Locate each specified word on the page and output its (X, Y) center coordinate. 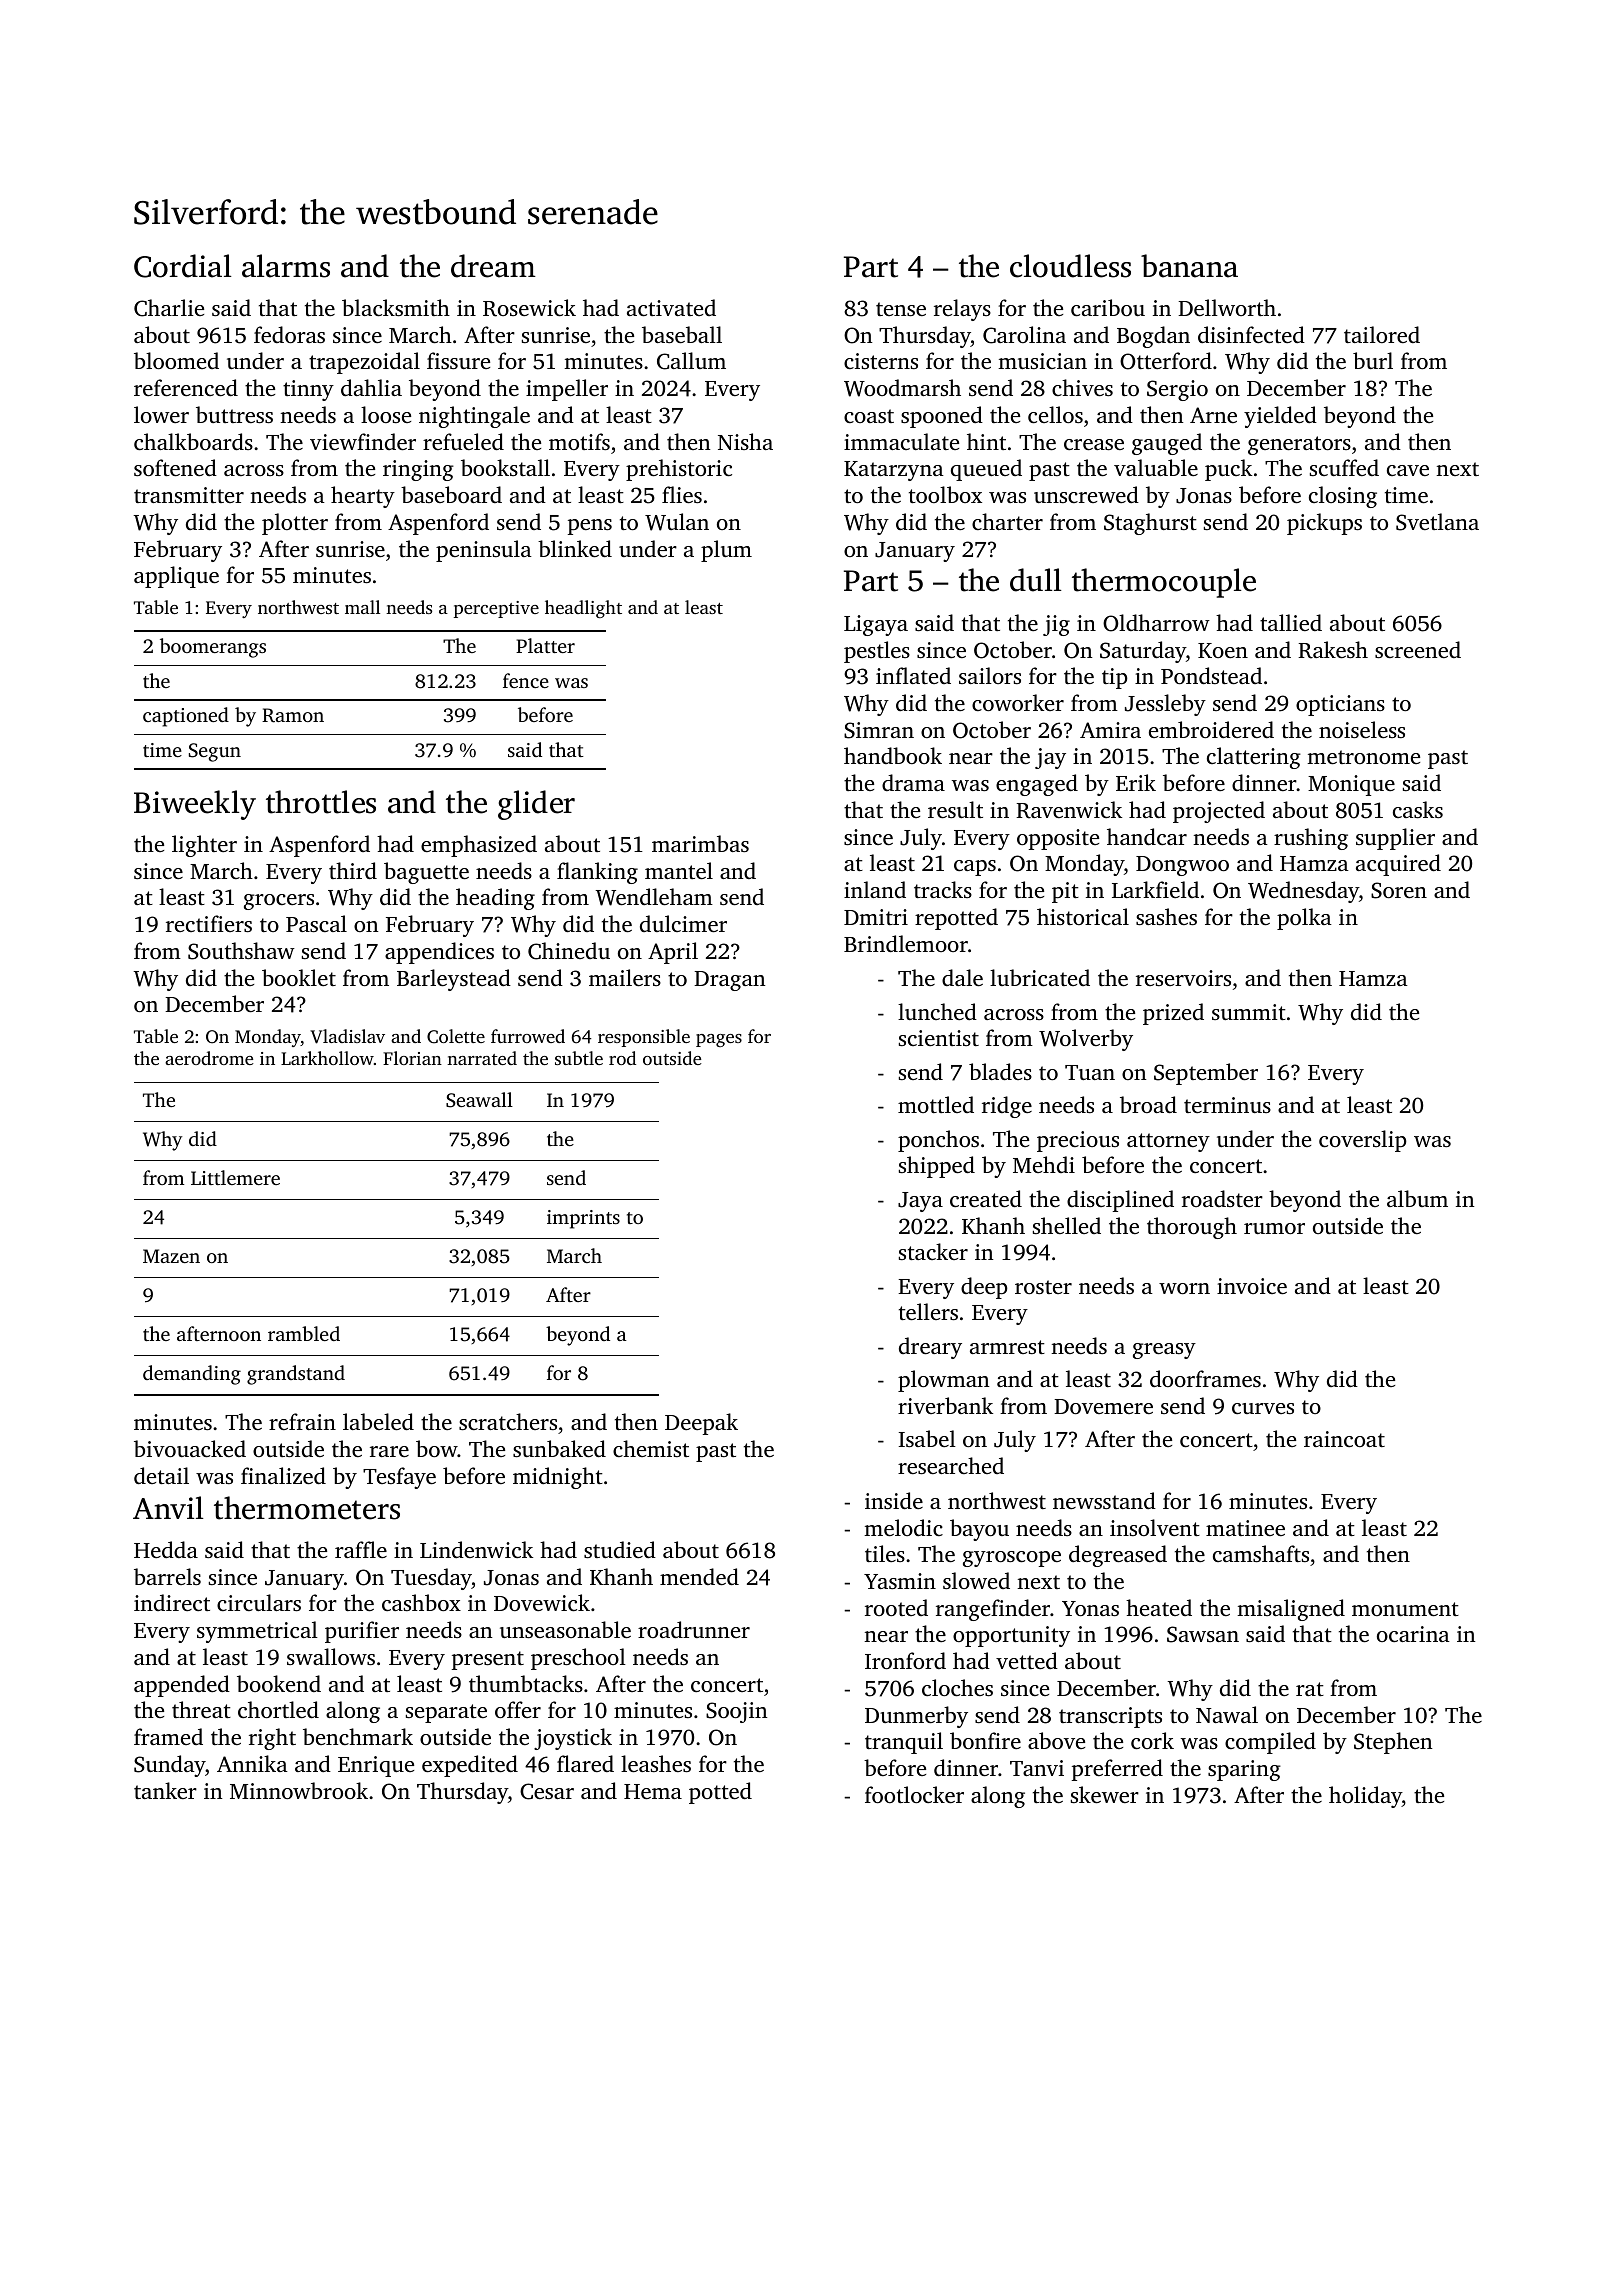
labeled (378, 1421)
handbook (893, 755)
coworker (1018, 702)
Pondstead (1211, 675)
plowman (943, 1381)
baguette (426, 873)
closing (1343, 497)
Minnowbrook (299, 1790)
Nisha (745, 441)
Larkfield (1155, 889)
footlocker (914, 1794)
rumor (1274, 1228)
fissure (458, 360)
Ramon (293, 715)
